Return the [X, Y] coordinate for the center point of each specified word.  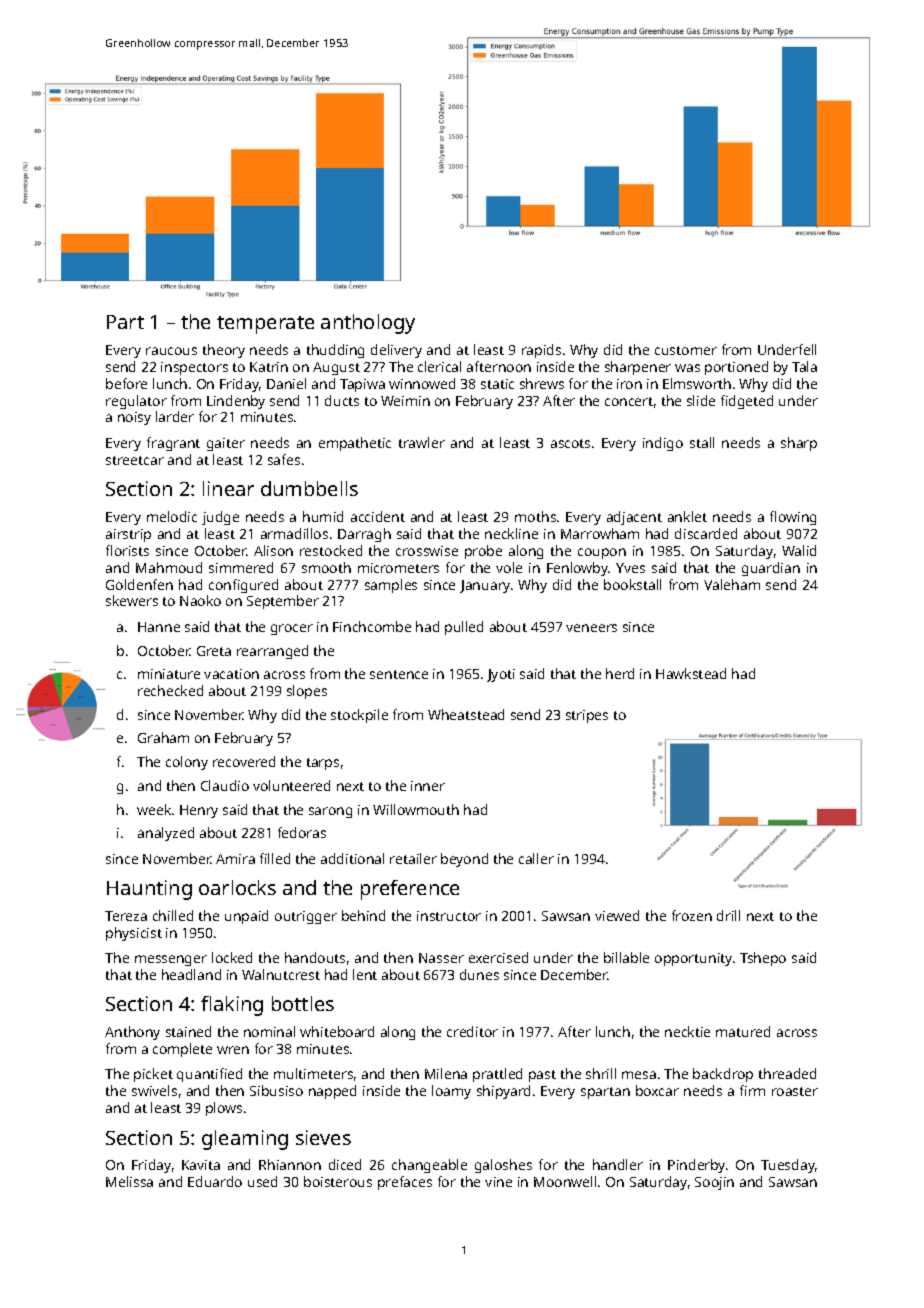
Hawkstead [691, 673]
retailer [413, 858]
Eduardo [215, 1181]
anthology [368, 324]
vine [498, 1182]
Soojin [714, 1183]
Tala [804, 366]
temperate [265, 325]
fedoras [302, 832]
